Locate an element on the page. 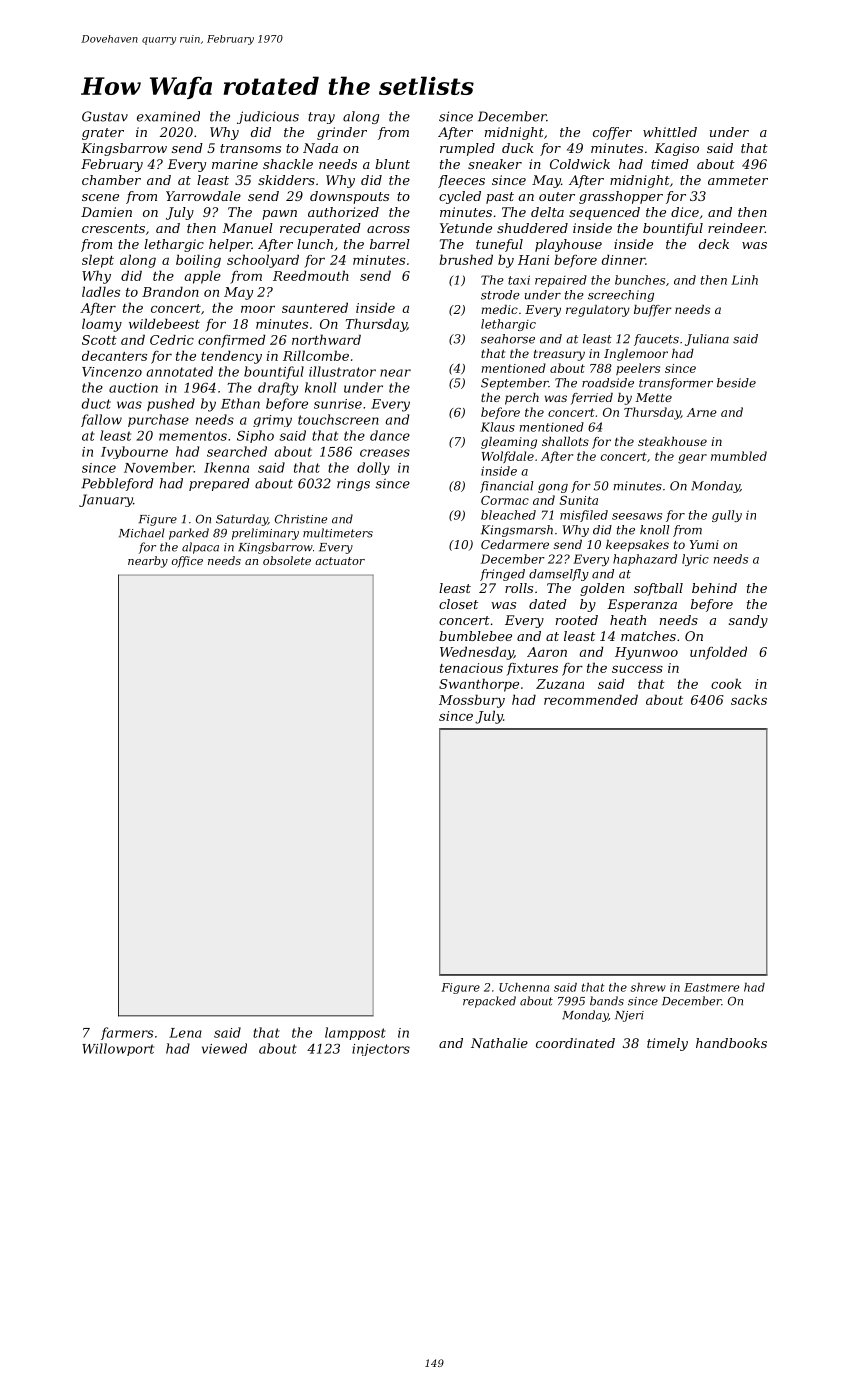 This image has width=849, height=1400. alpaca is located at coordinates (200, 548).
